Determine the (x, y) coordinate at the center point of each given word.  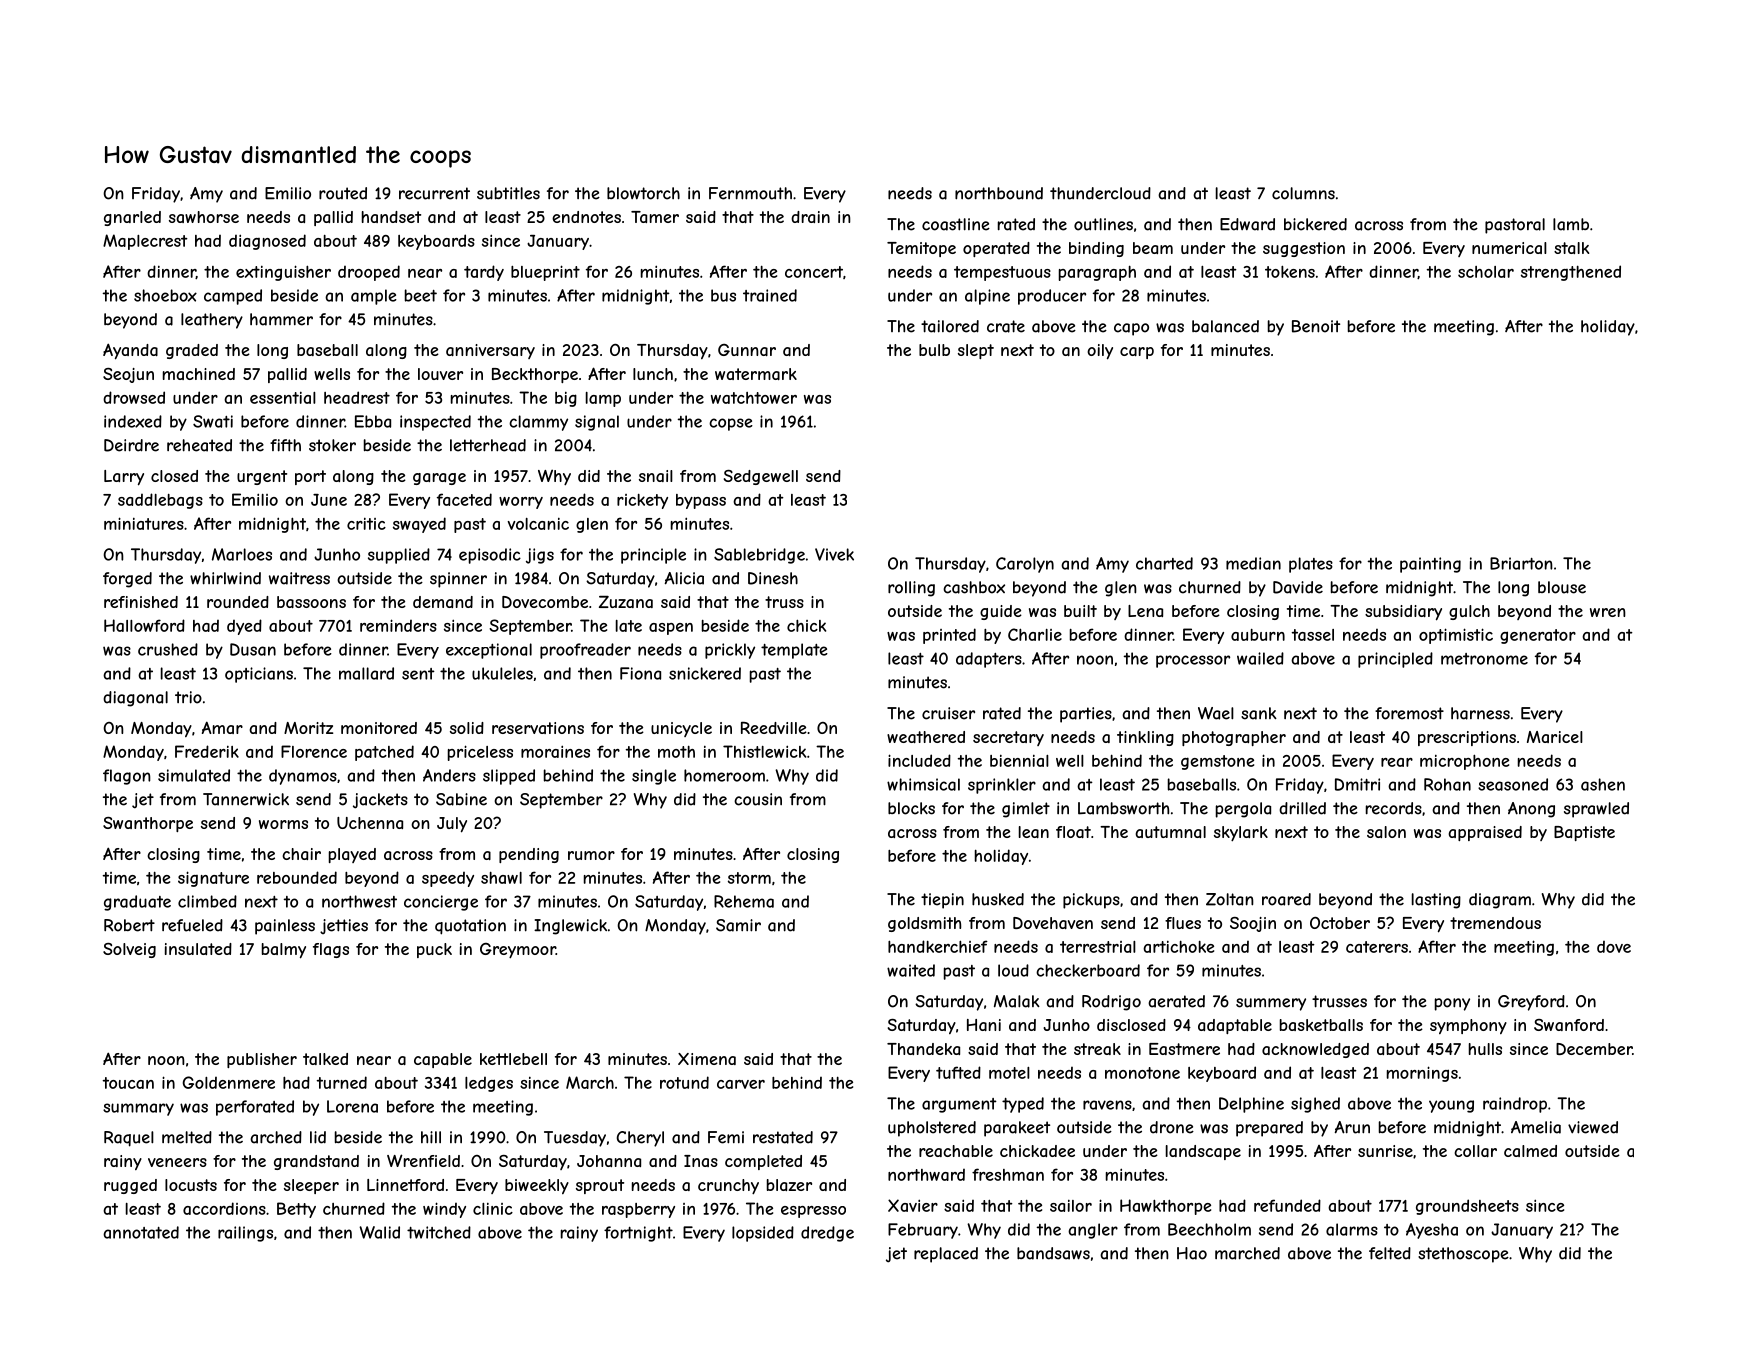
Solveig (129, 950)
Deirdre (131, 445)
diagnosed (267, 242)
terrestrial (1098, 947)
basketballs (1321, 1025)
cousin (758, 799)
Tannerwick (246, 799)
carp (1137, 353)
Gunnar (747, 350)
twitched (439, 1232)
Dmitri (1357, 784)
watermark (756, 374)
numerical (1509, 248)
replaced (946, 1255)
